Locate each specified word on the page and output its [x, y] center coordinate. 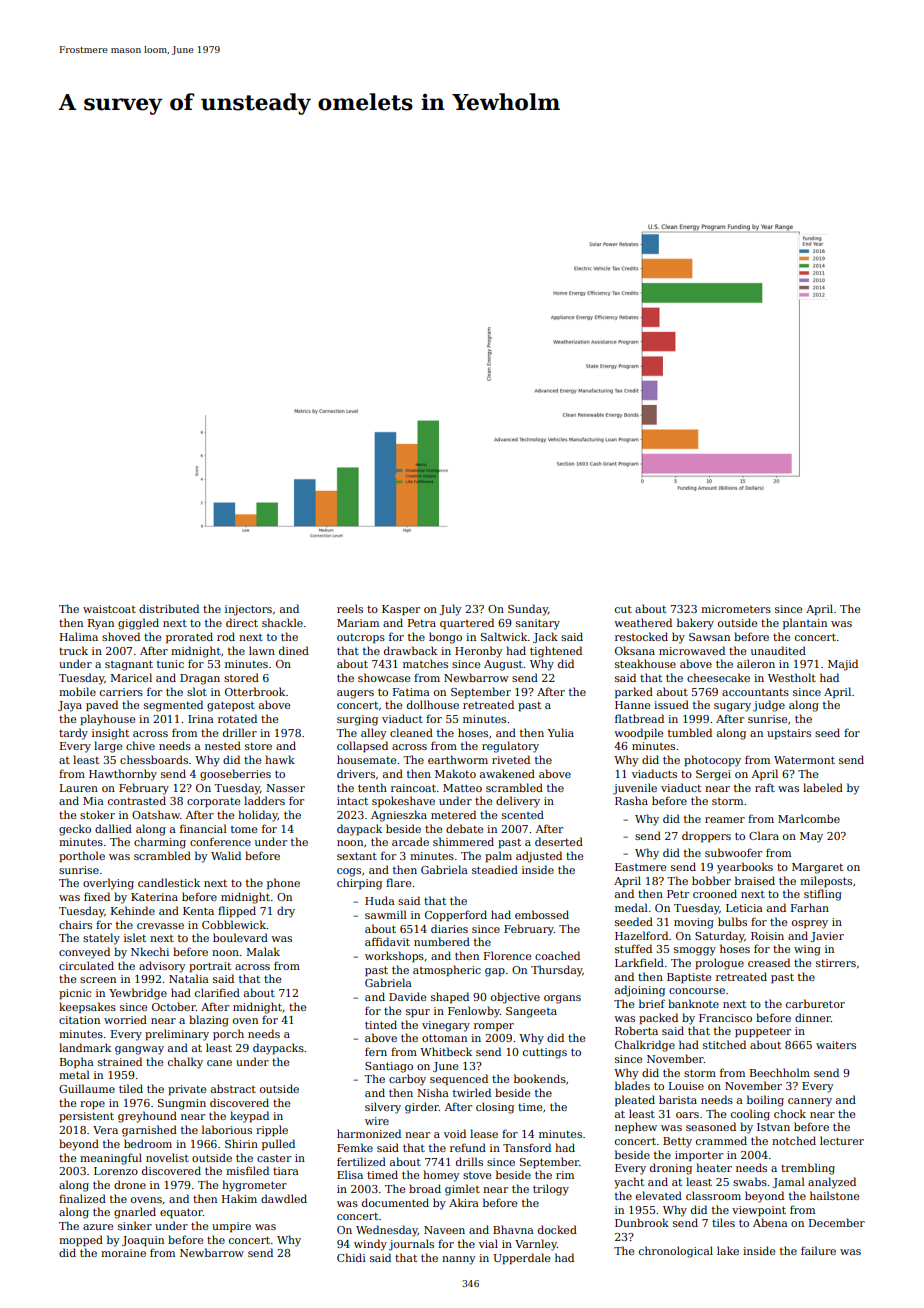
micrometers [736, 609]
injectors [248, 610]
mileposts [826, 881]
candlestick [169, 882]
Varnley [536, 1245]
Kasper [401, 610]
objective [515, 998]
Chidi [351, 1257]
